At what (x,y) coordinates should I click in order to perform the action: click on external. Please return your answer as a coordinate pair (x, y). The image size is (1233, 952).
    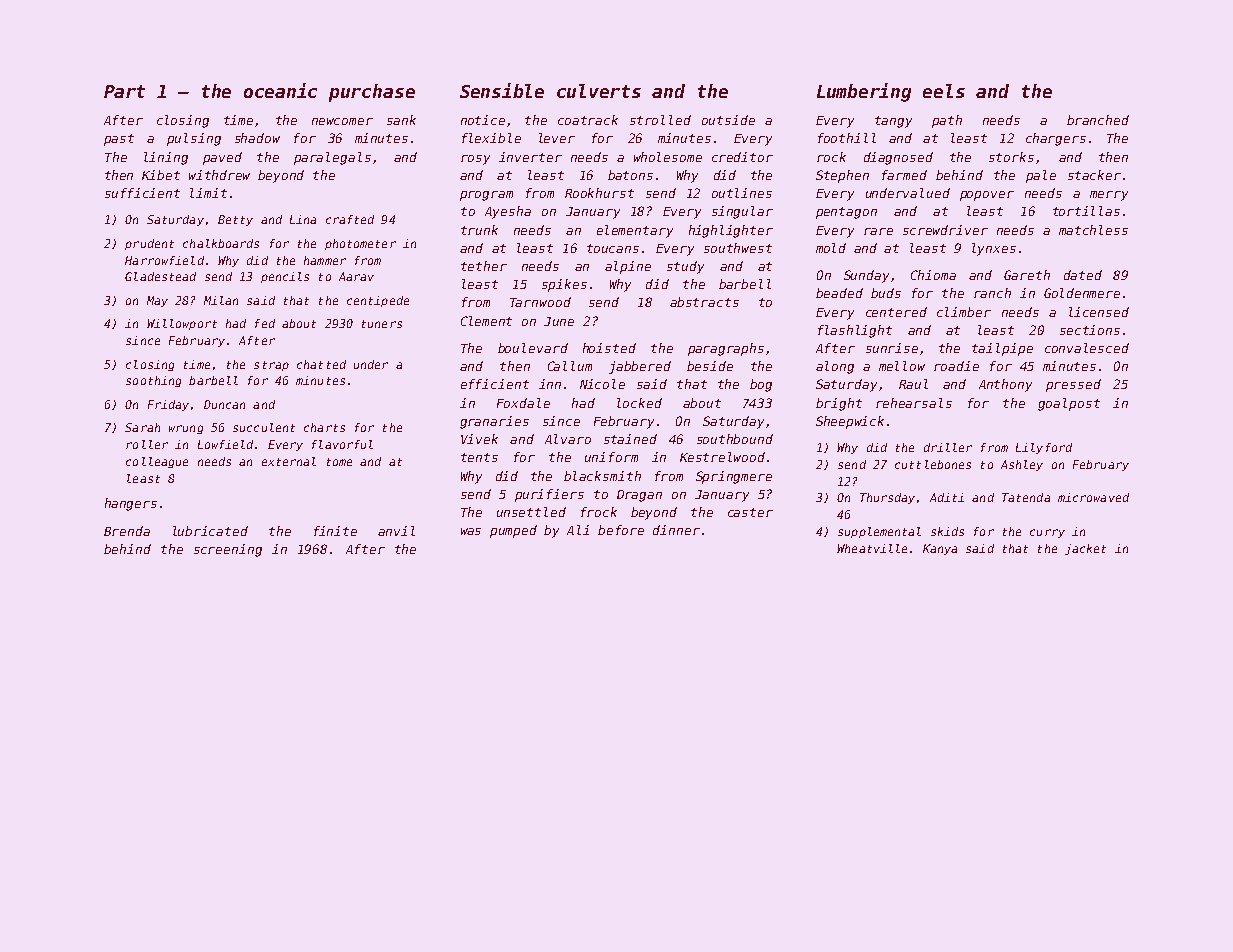
    Looking at the image, I should click on (289, 461).
